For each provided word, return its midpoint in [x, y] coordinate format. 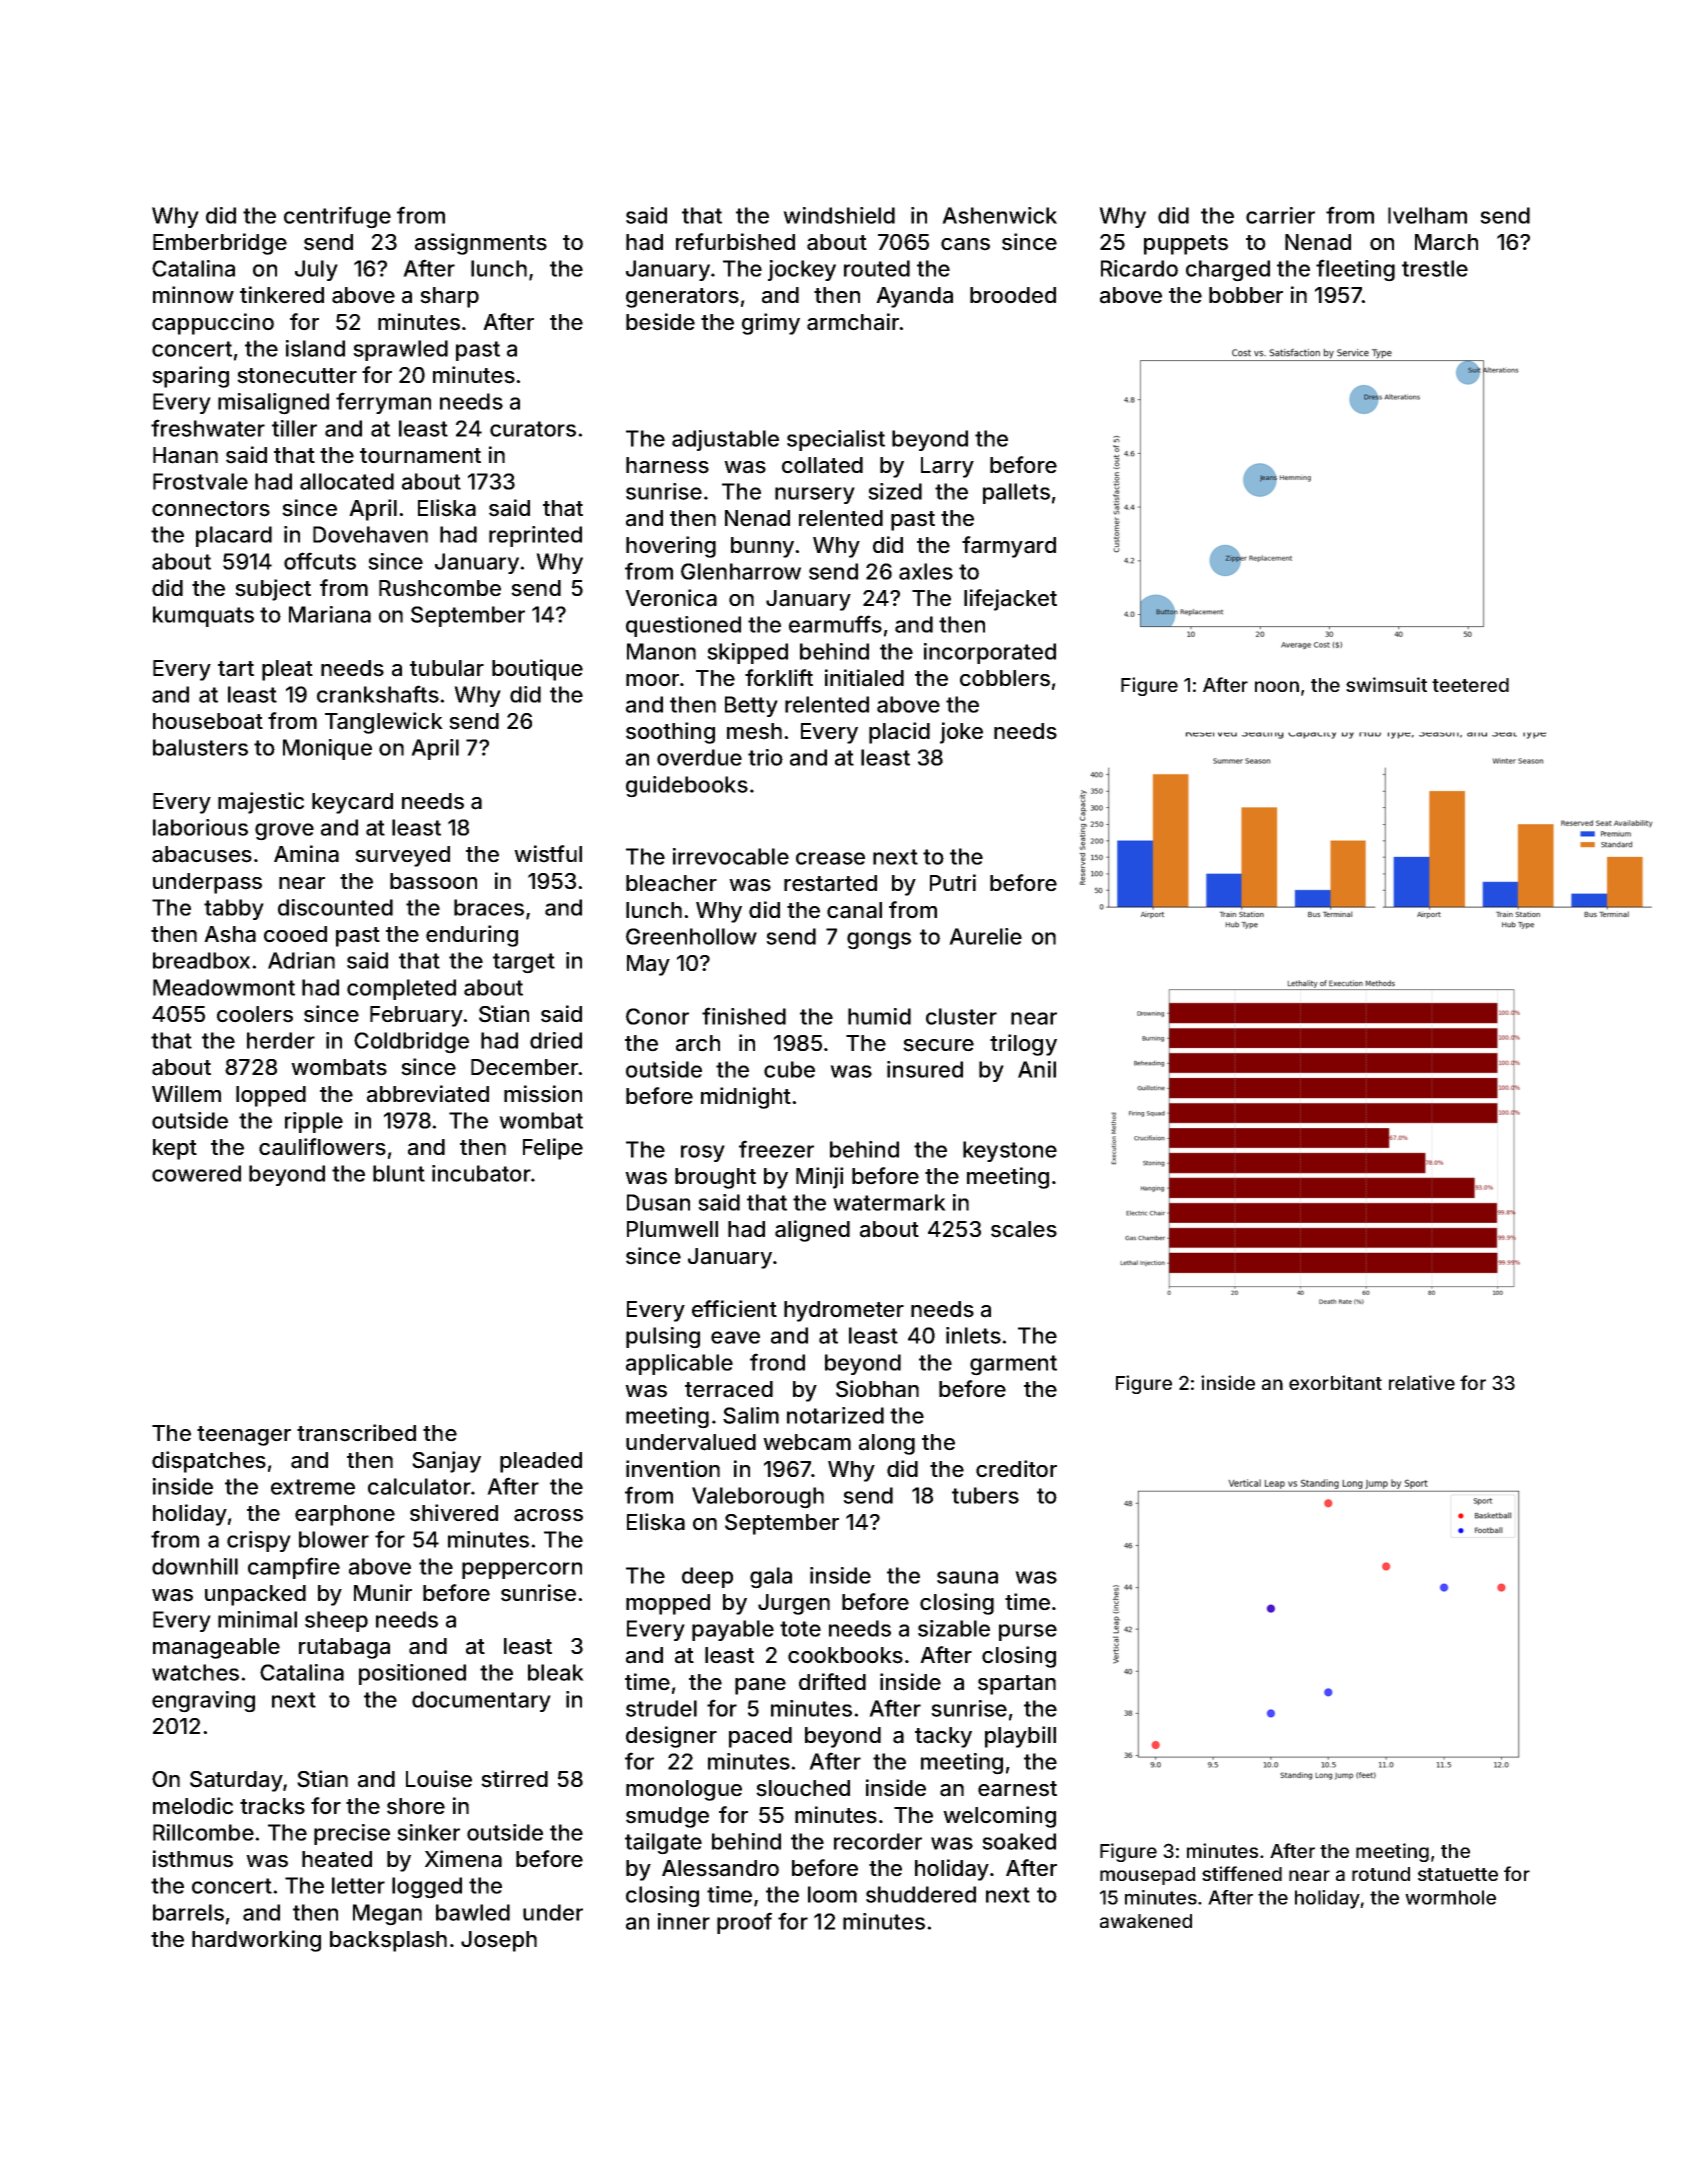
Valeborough [758, 1498]
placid [899, 733]
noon [1277, 686]
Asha [230, 934]
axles [926, 571]
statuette [1458, 1874]
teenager [244, 1436]
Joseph [499, 1941]
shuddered [921, 1894]
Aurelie [985, 936]
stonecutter [297, 376]
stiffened [1242, 1873]
